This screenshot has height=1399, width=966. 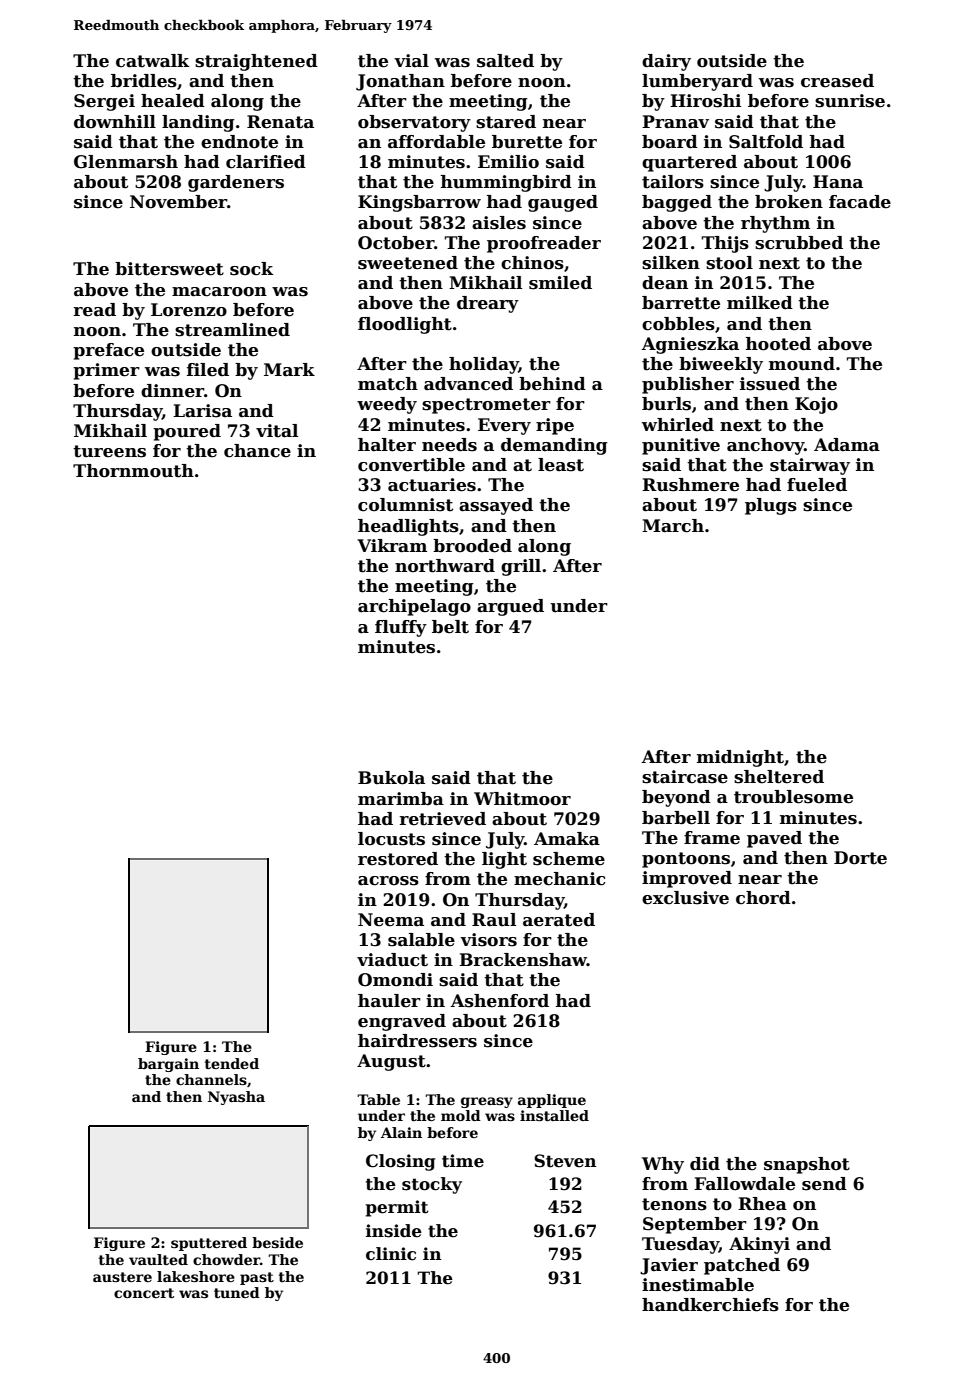 I want to click on needs, so click(x=449, y=445).
